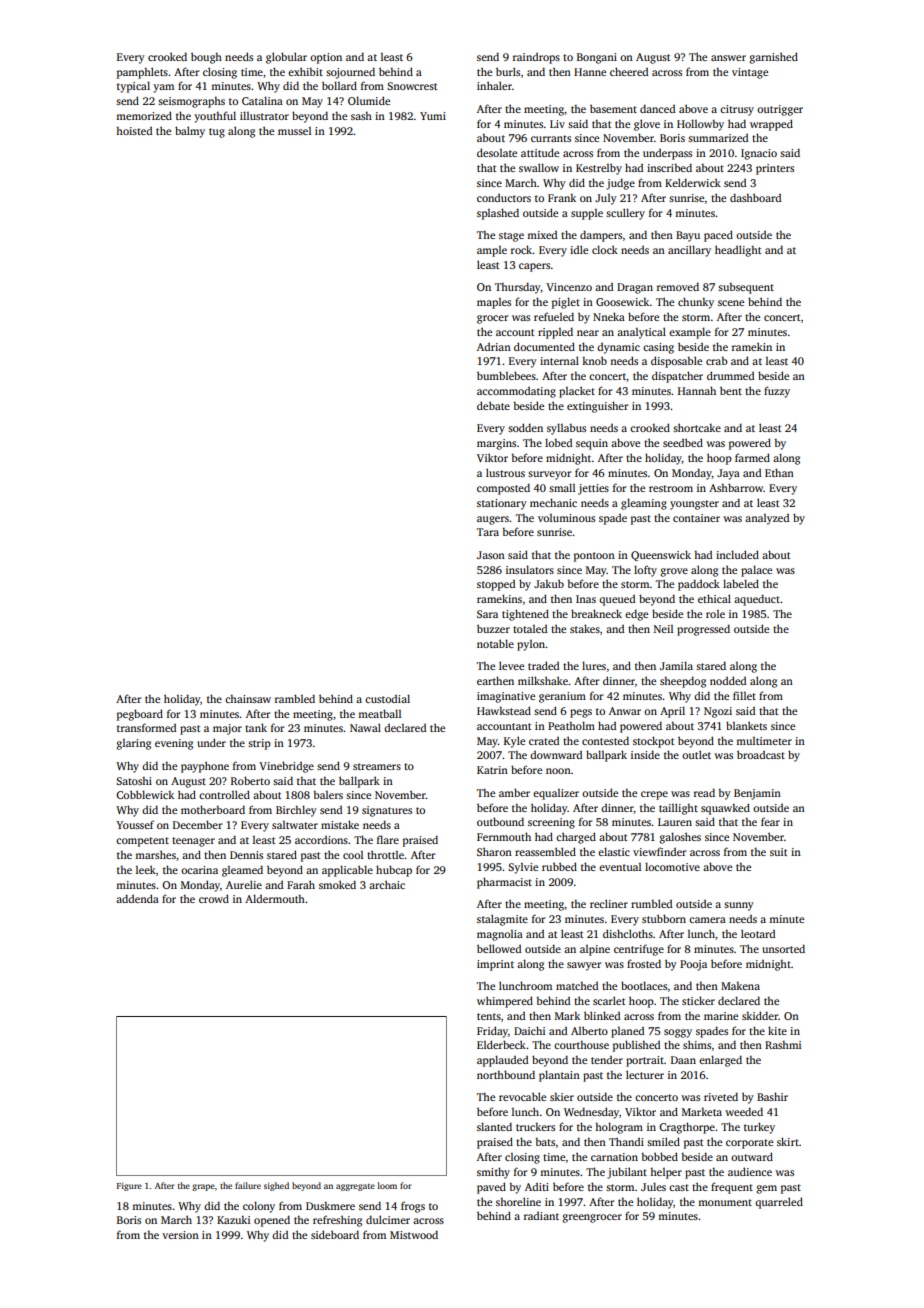 The width and height of the screenshot is (924, 1308). What do you see at coordinates (728, 58) in the screenshot?
I see `answer` at bounding box center [728, 58].
